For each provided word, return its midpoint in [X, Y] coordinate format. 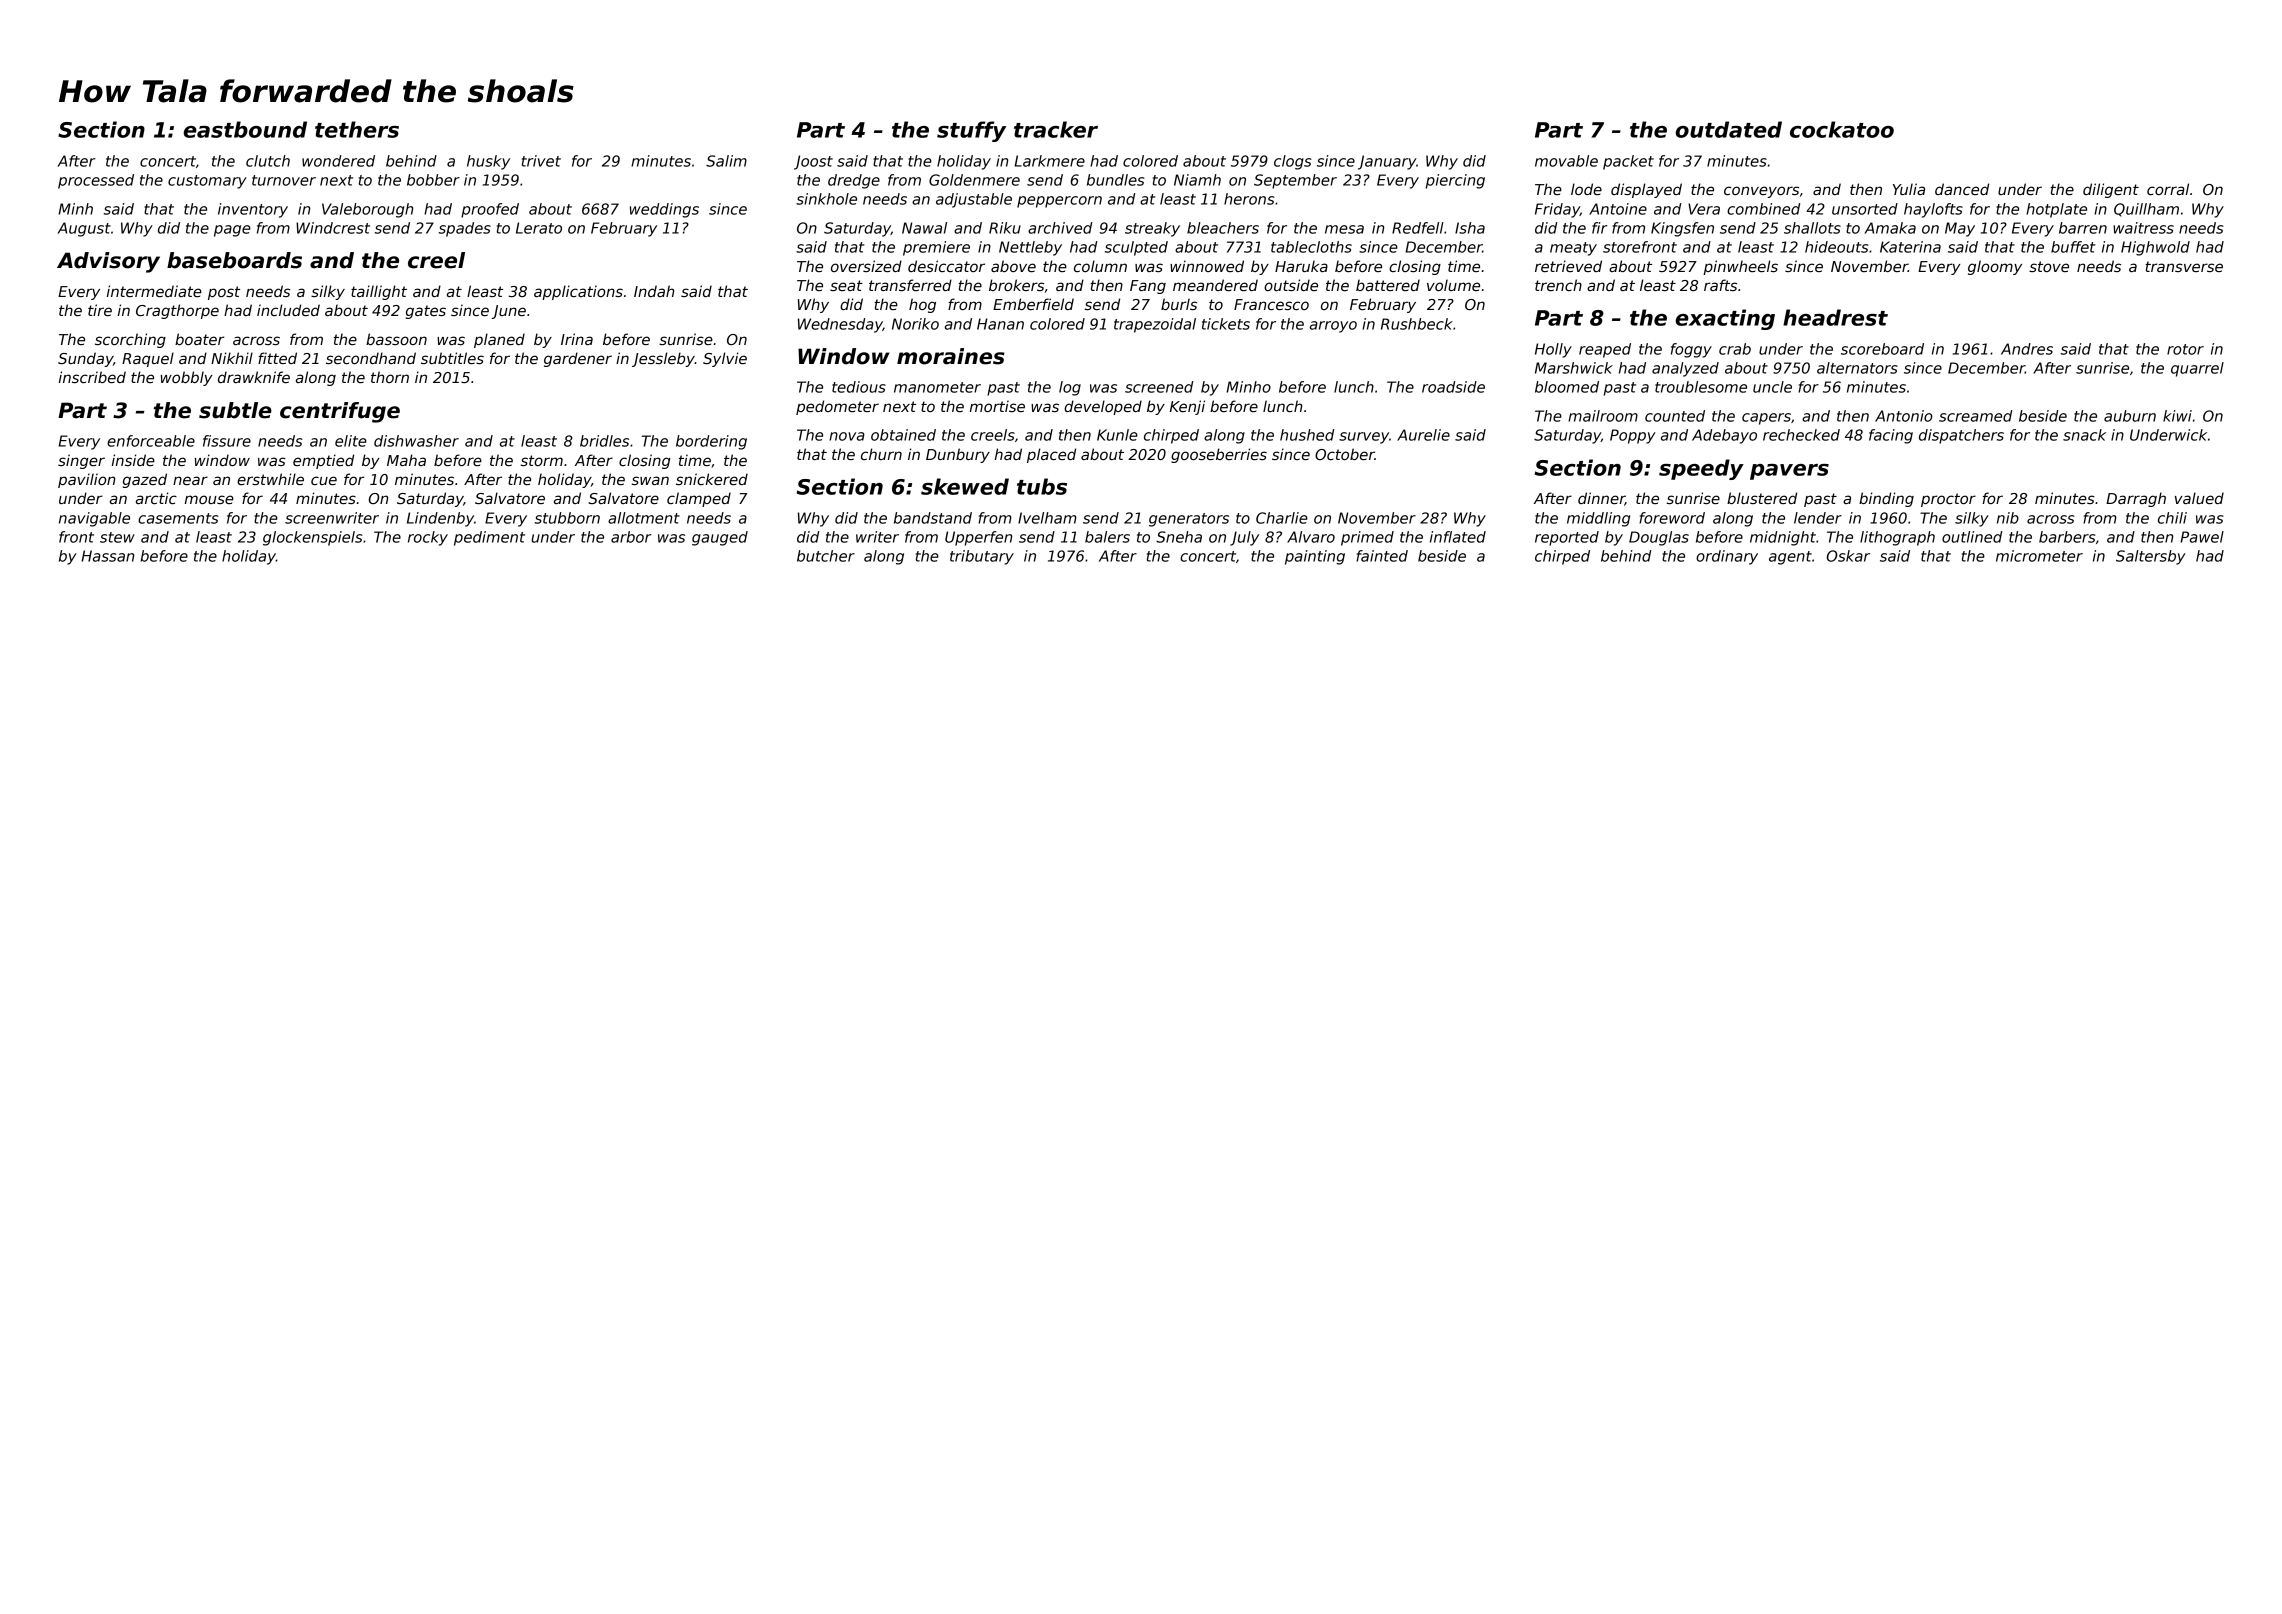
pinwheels [1740, 267]
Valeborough [367, 210]
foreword [1672, 518]
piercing [1455, 181]
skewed [965, 486]
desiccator [946, 266]
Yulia [1909, 189]
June [509, 312]
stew [117, 537]
